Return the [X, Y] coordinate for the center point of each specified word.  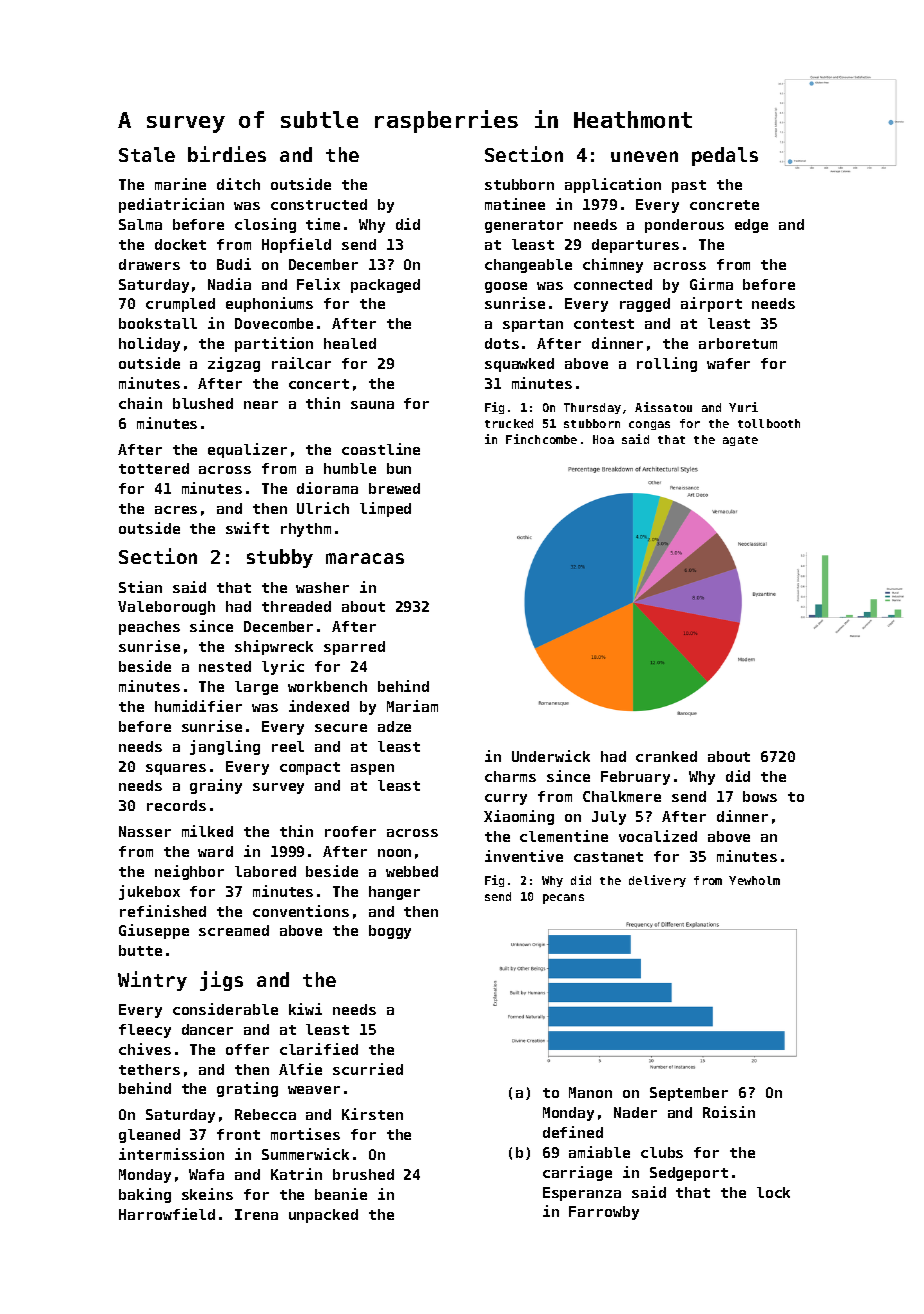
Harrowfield [167, 1214]
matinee [515, 204]
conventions [301, 911]
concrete [724, 205]
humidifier [198, 706]
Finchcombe [541, 439]
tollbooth [769, 423]
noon [394, 853]
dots [502, 343]
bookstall [158, 323]
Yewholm [754, 880]
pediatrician [171, 205]
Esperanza [582, 1194]
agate [740, 441]
